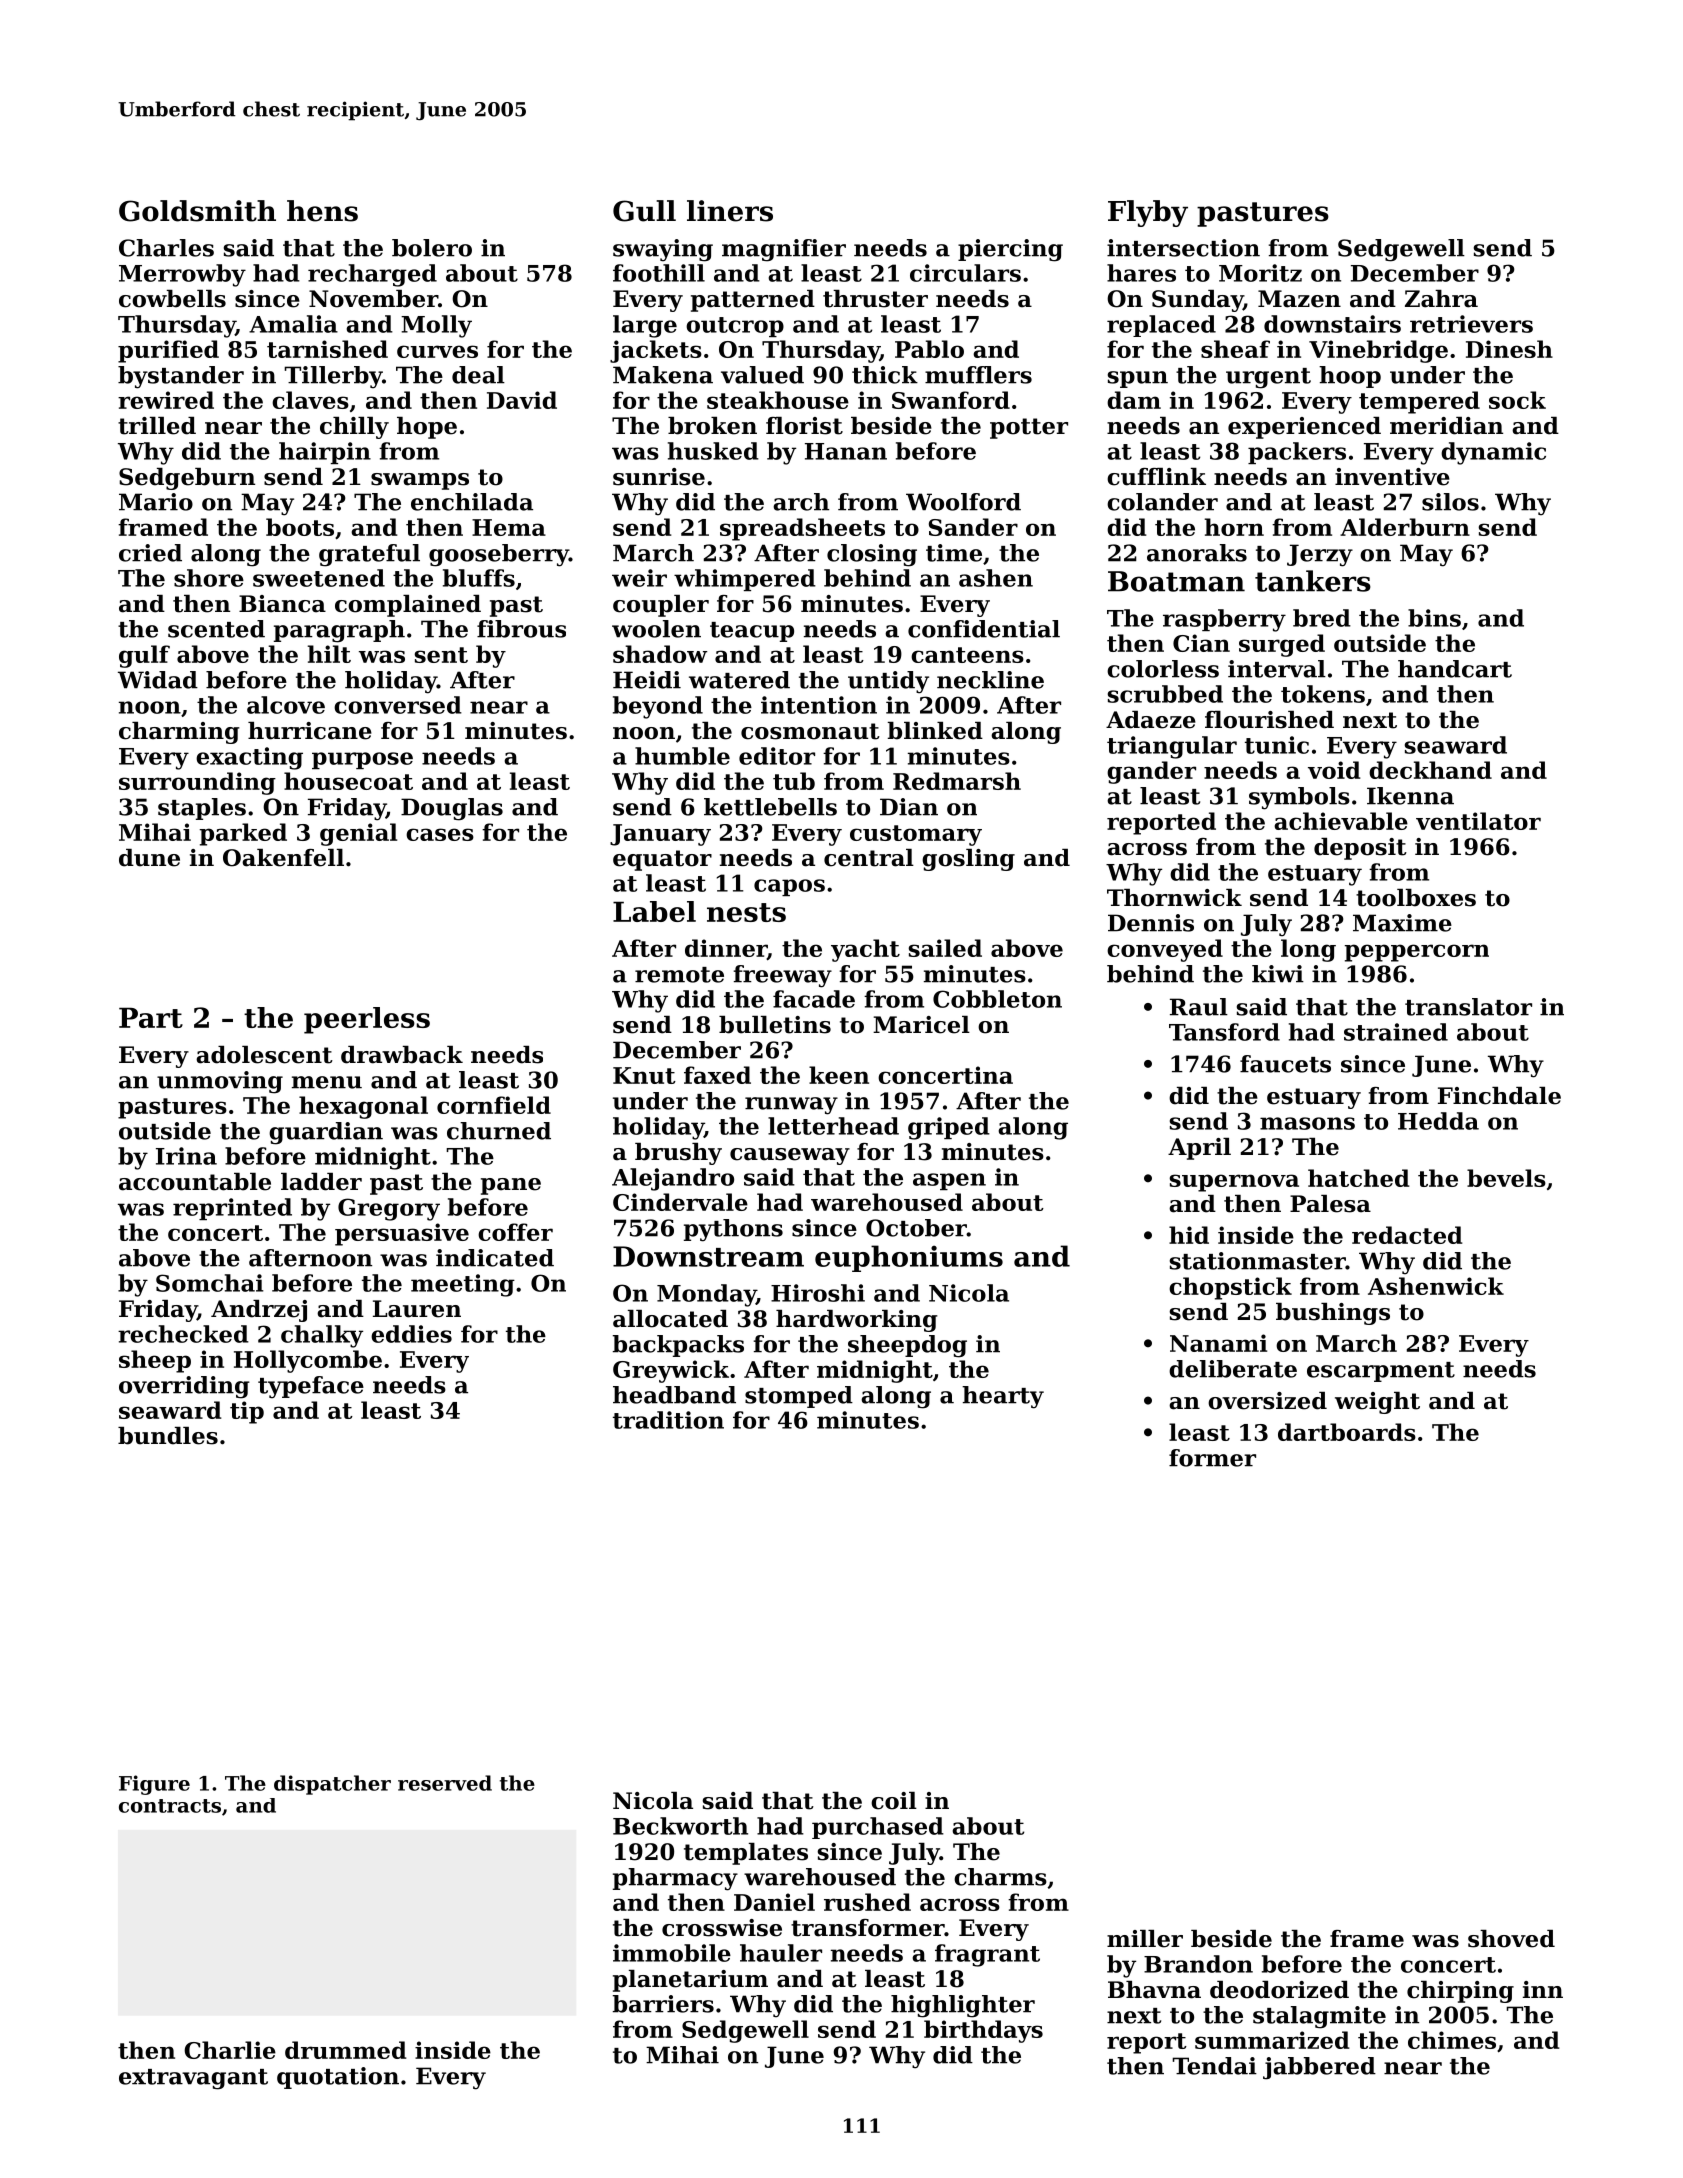  I want to click on dartboards, so click(1347, 1432).
